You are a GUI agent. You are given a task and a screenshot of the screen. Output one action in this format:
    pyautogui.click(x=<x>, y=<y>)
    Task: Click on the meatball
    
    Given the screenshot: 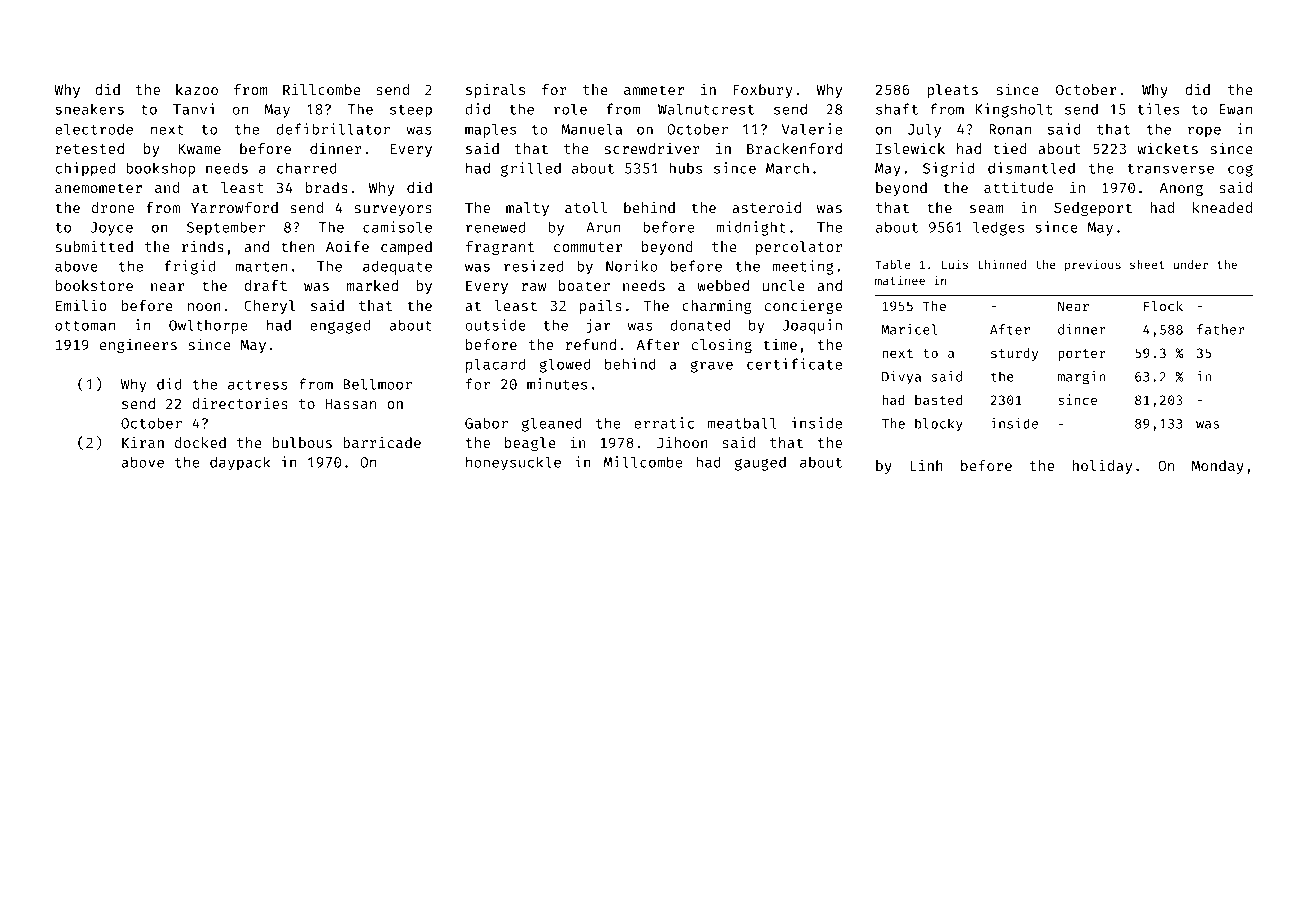 What is the action you would take?
    pyautogui.click(x=742, y=423)
